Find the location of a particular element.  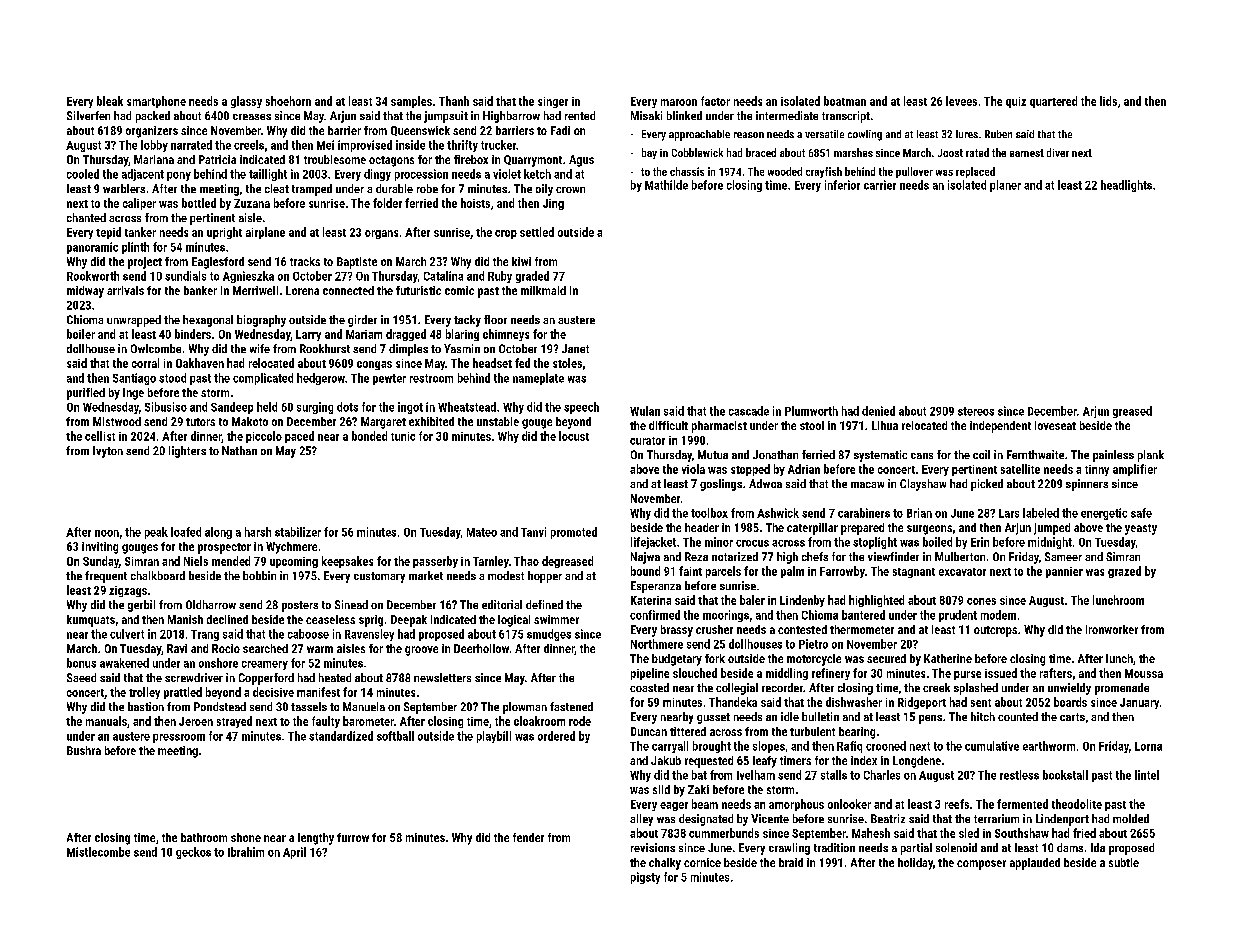

bonded is located at coordinates (369, 436).
